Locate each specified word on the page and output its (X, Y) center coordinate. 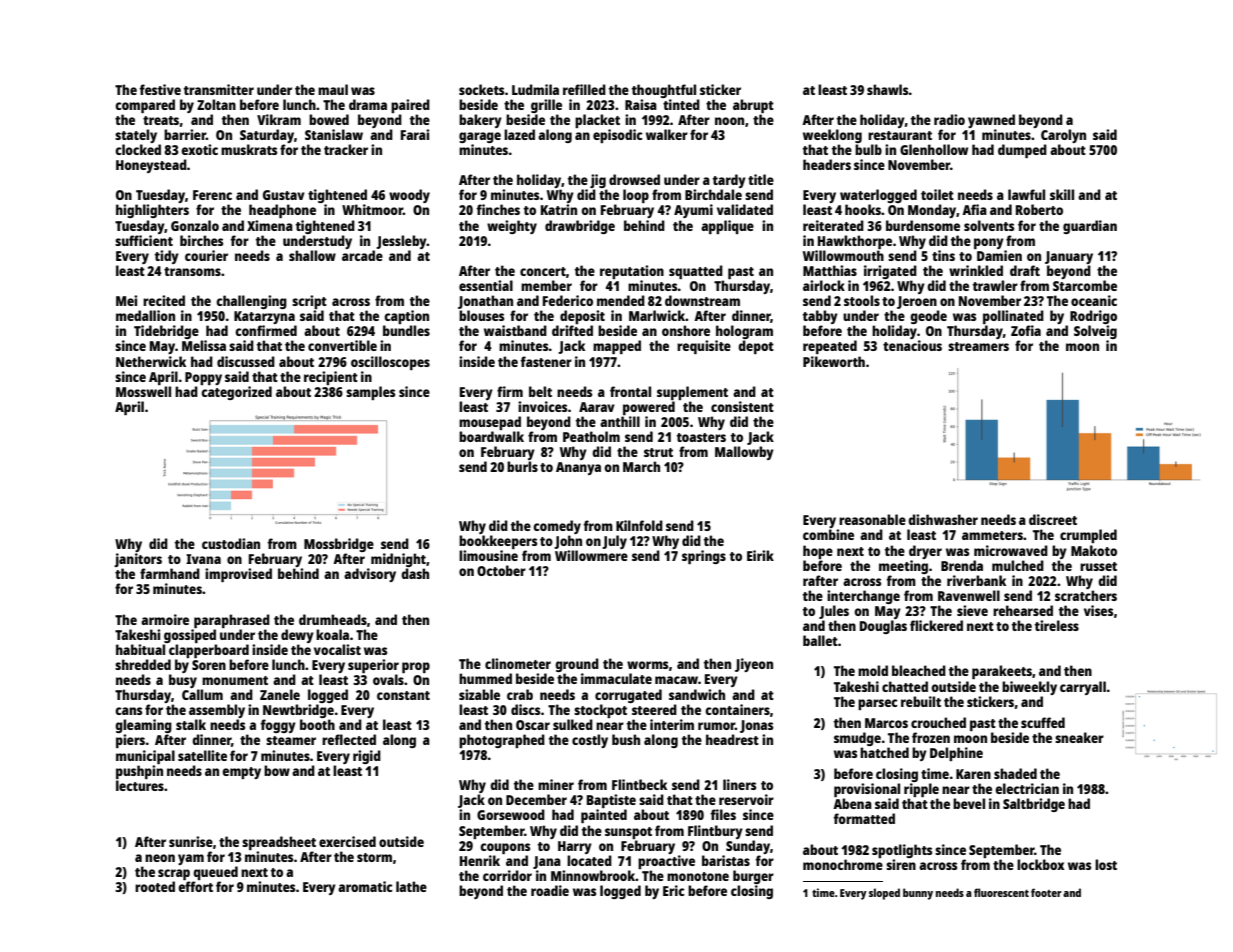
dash (415, 573)
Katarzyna (264, 317)
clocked (138, 149)
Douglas (883, 627)
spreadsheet (279, 843)
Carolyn (1063, 136)
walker (667, 134)
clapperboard (209, 651)
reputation (632, 272)
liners (739, 784)
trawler (995, 285)
